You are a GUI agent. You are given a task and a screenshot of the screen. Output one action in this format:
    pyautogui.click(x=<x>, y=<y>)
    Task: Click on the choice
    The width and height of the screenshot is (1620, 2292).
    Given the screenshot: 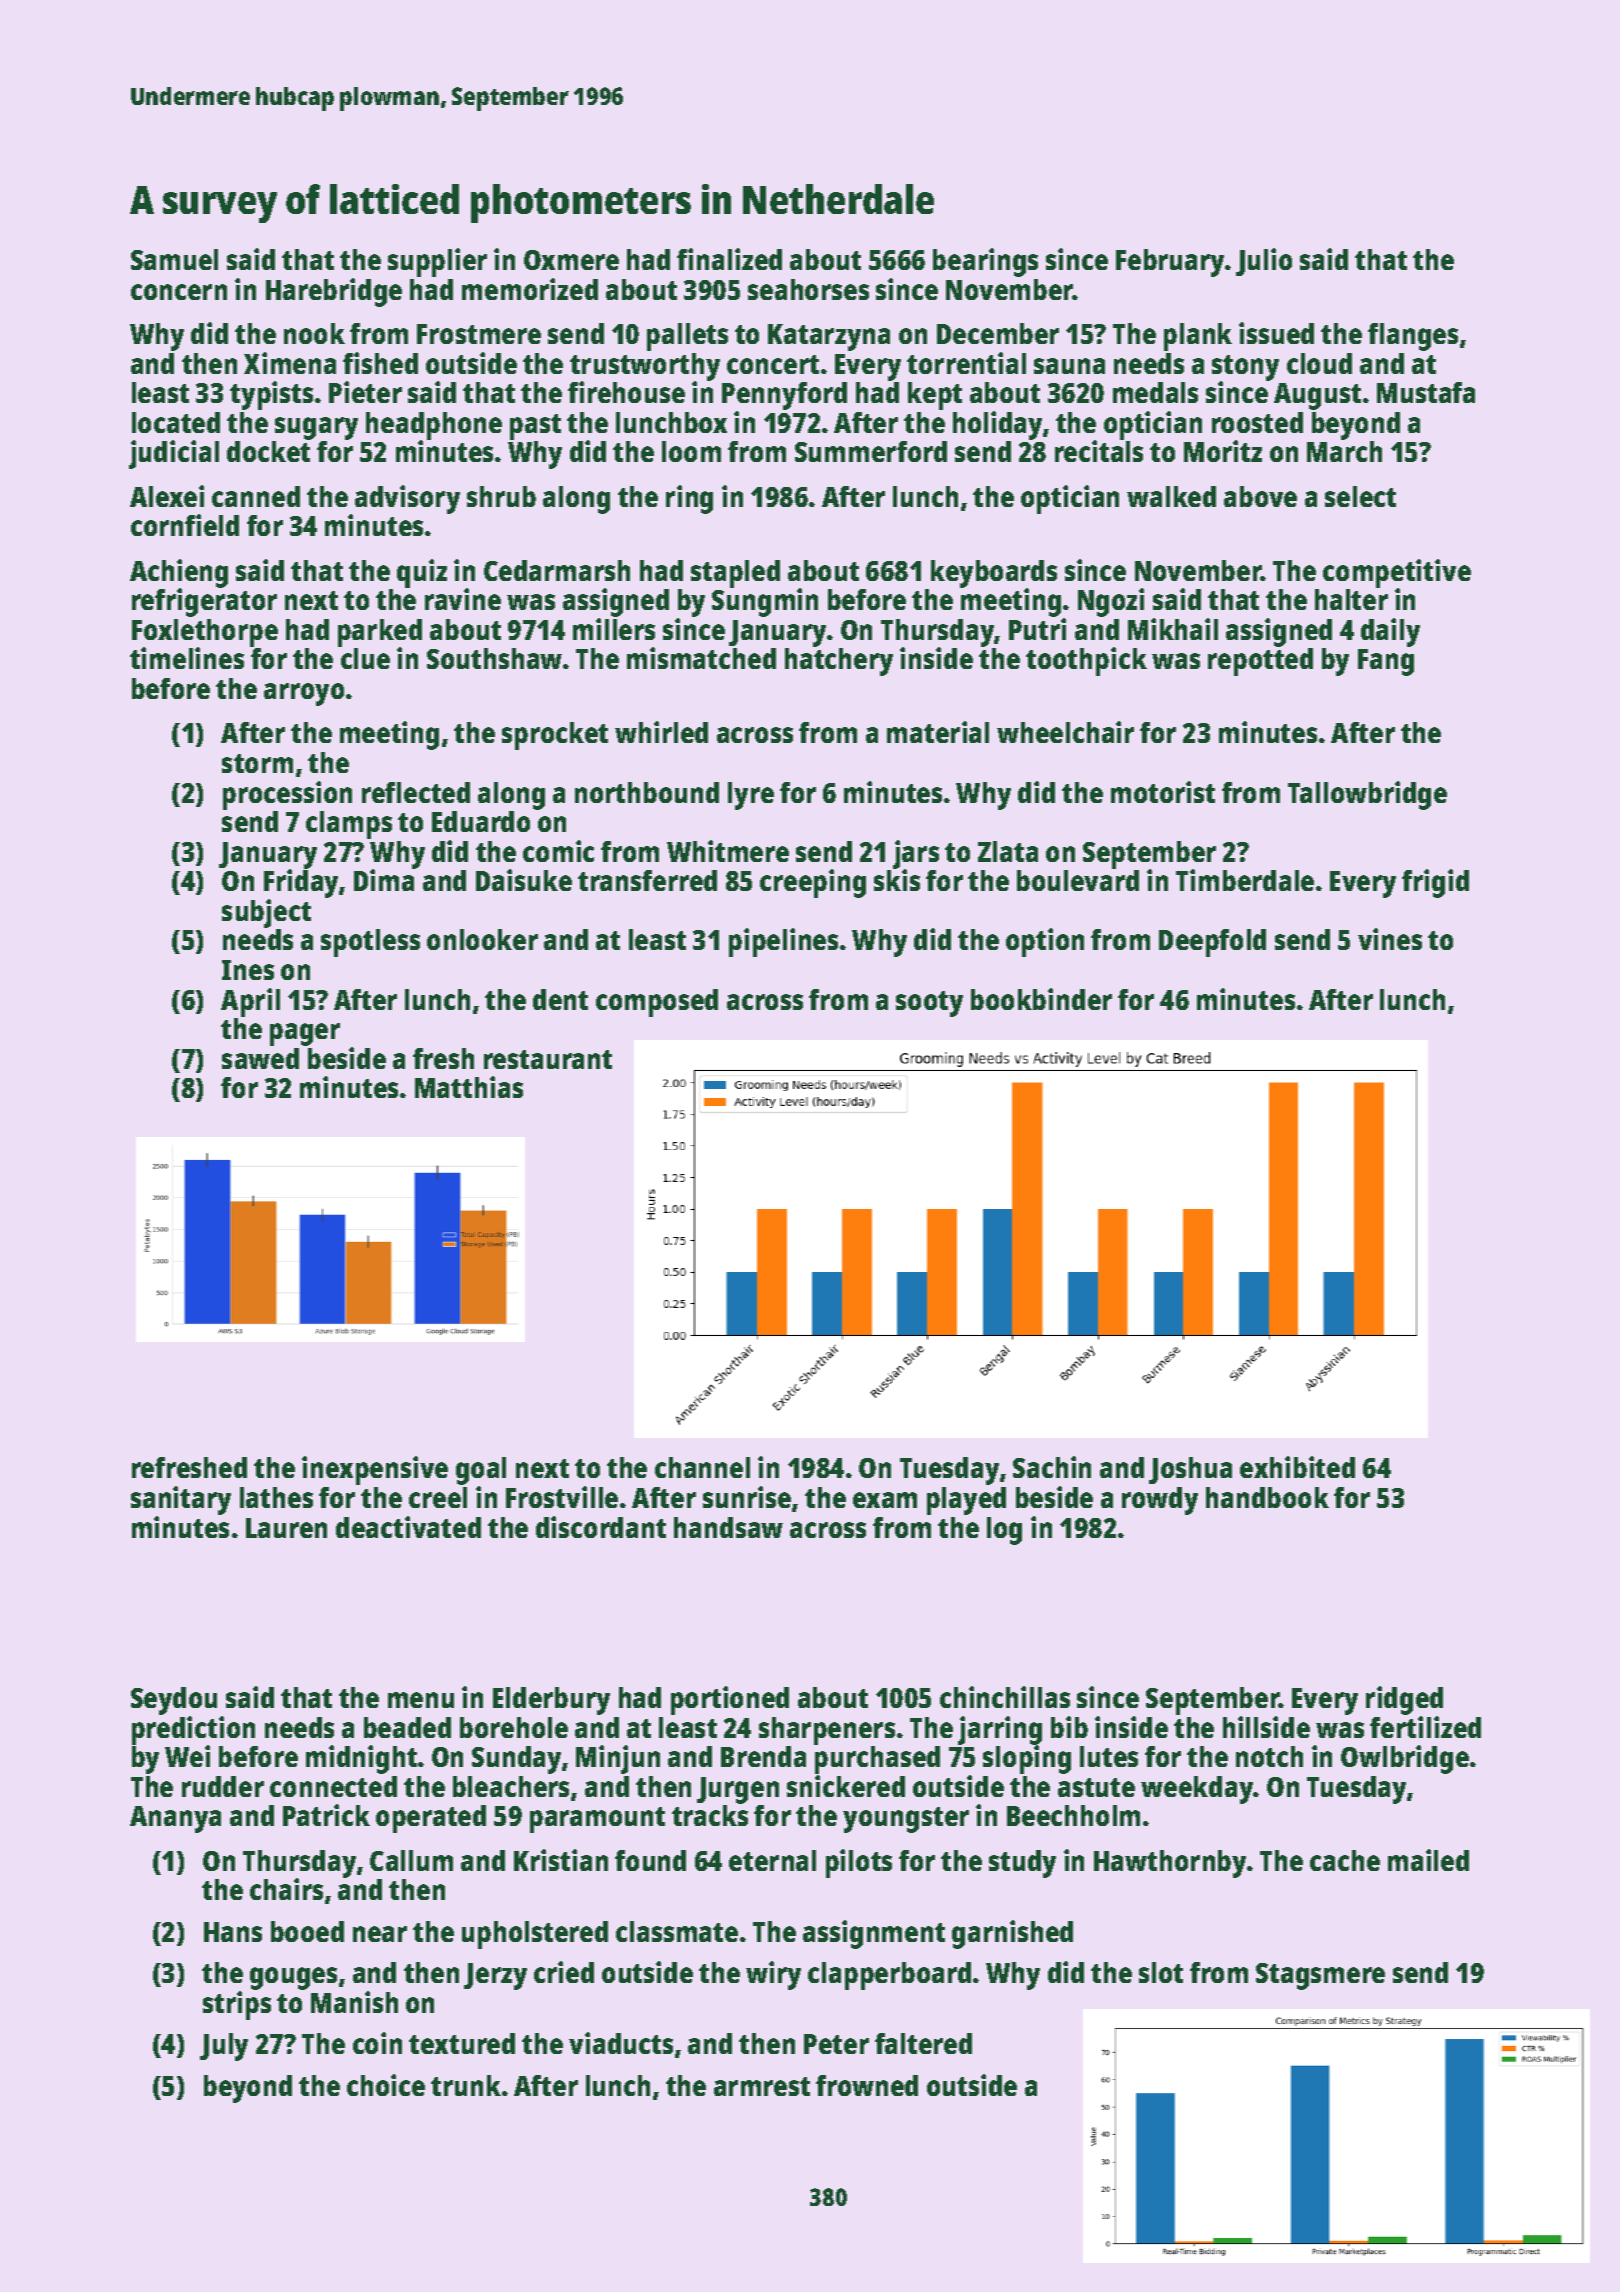 What is the action you would take?
    pyautogui.click(x=386, y=2085)
